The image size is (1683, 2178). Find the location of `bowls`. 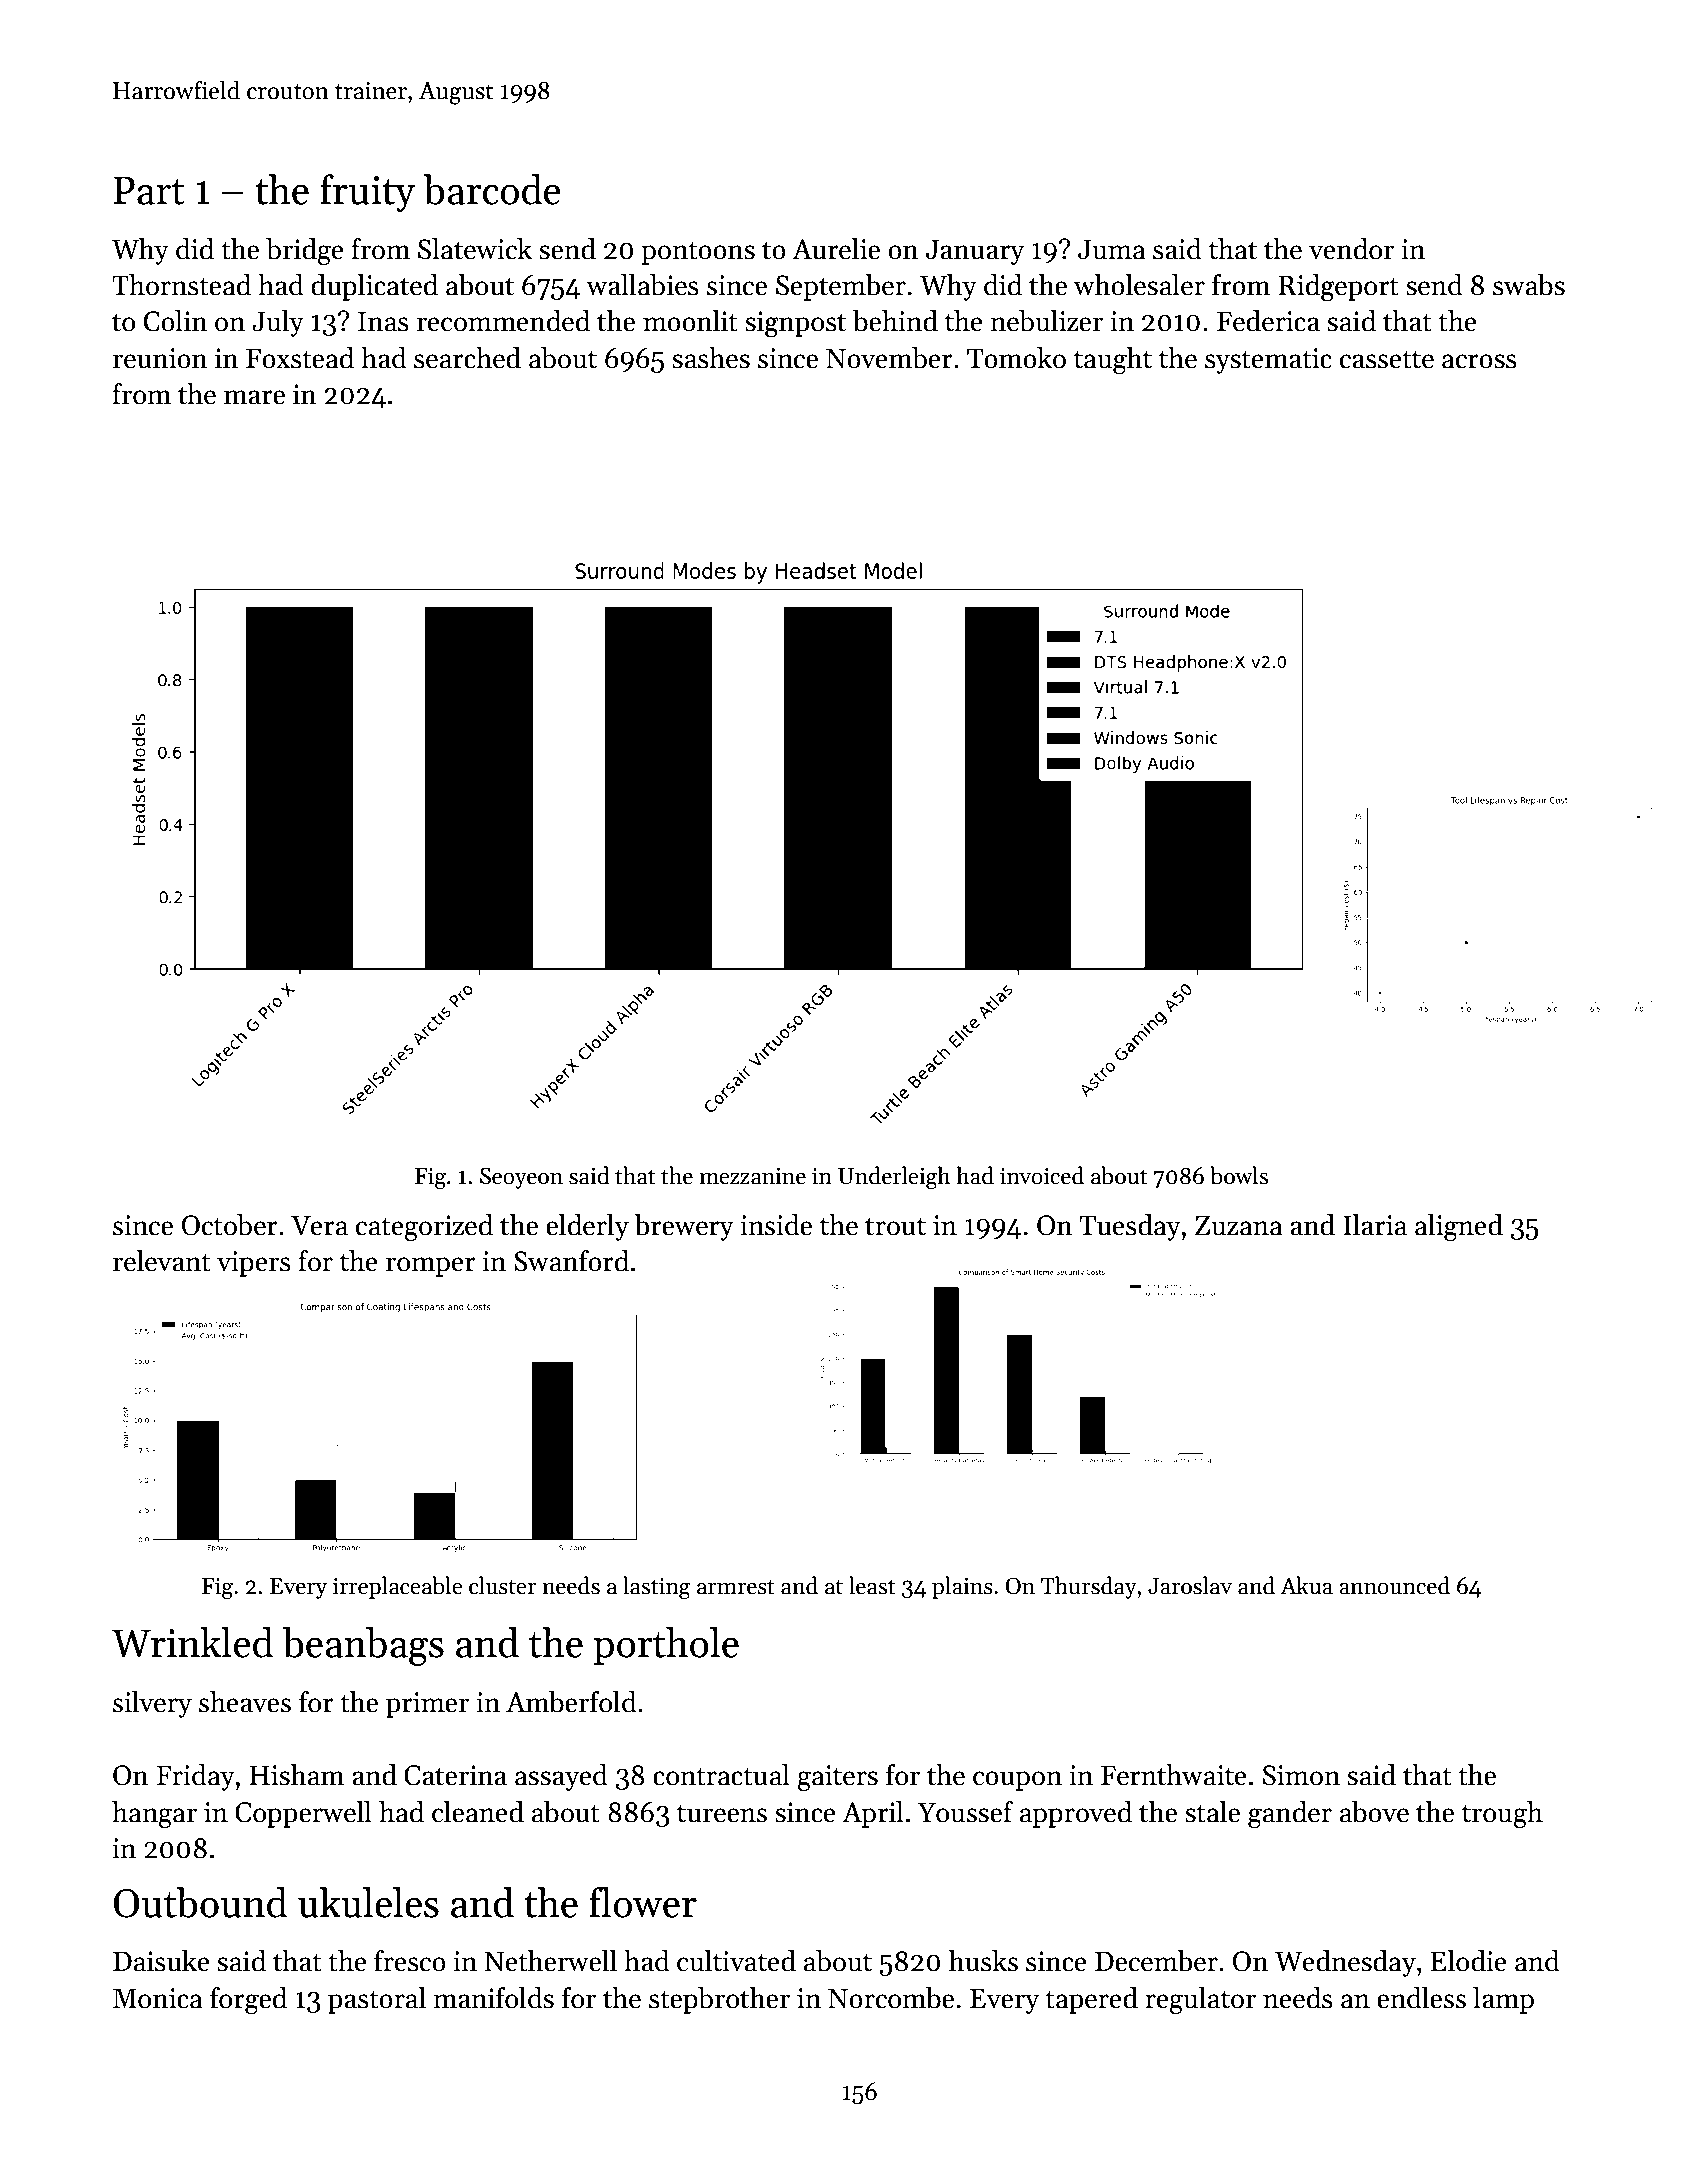

bowls is located at coordinates (1239, 1175).
